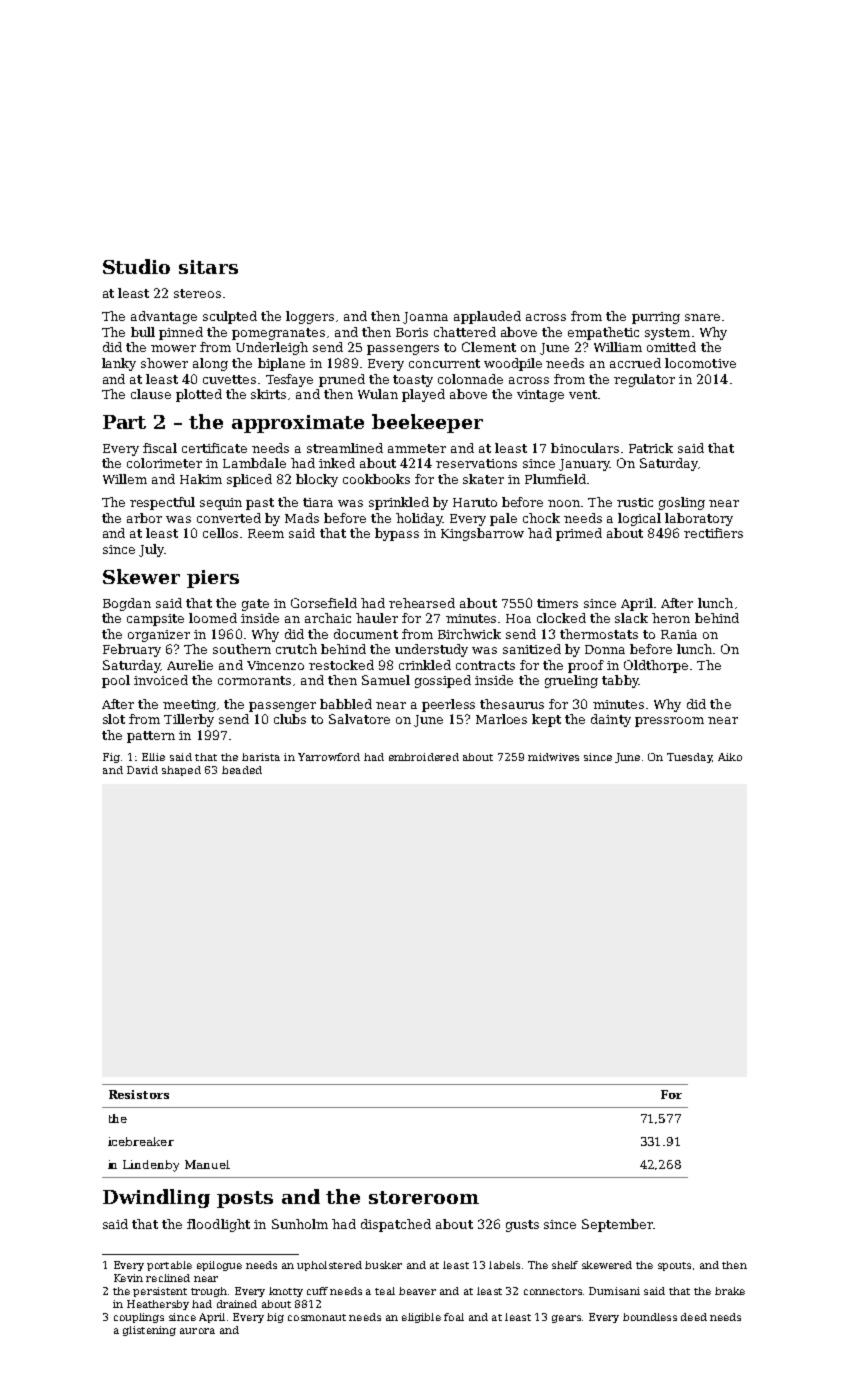 The image size is (849, 1400). I want to click on Resistors, so click(139, 1094).
